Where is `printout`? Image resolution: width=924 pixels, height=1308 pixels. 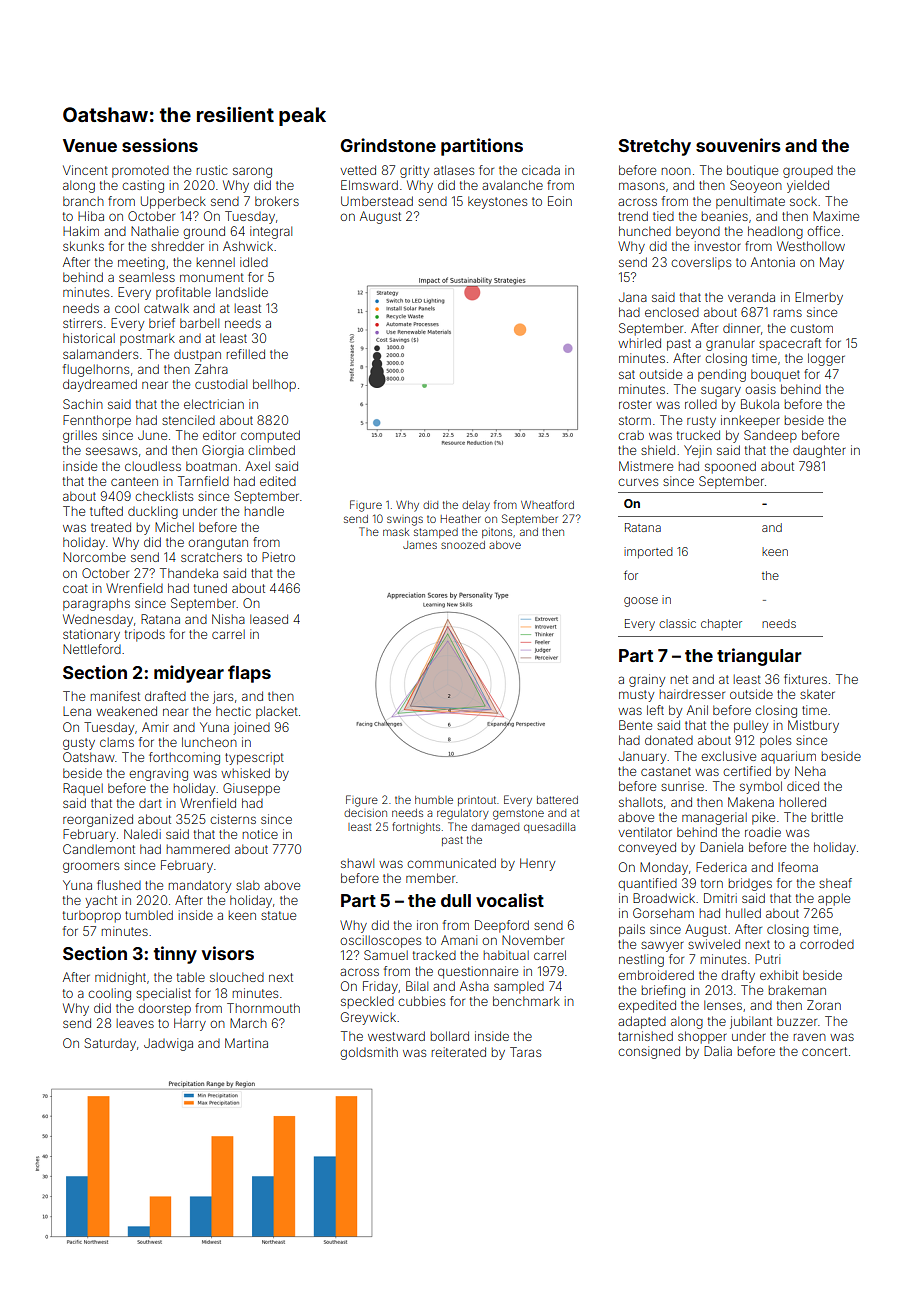
printout is located at coordinates (477, 801).
